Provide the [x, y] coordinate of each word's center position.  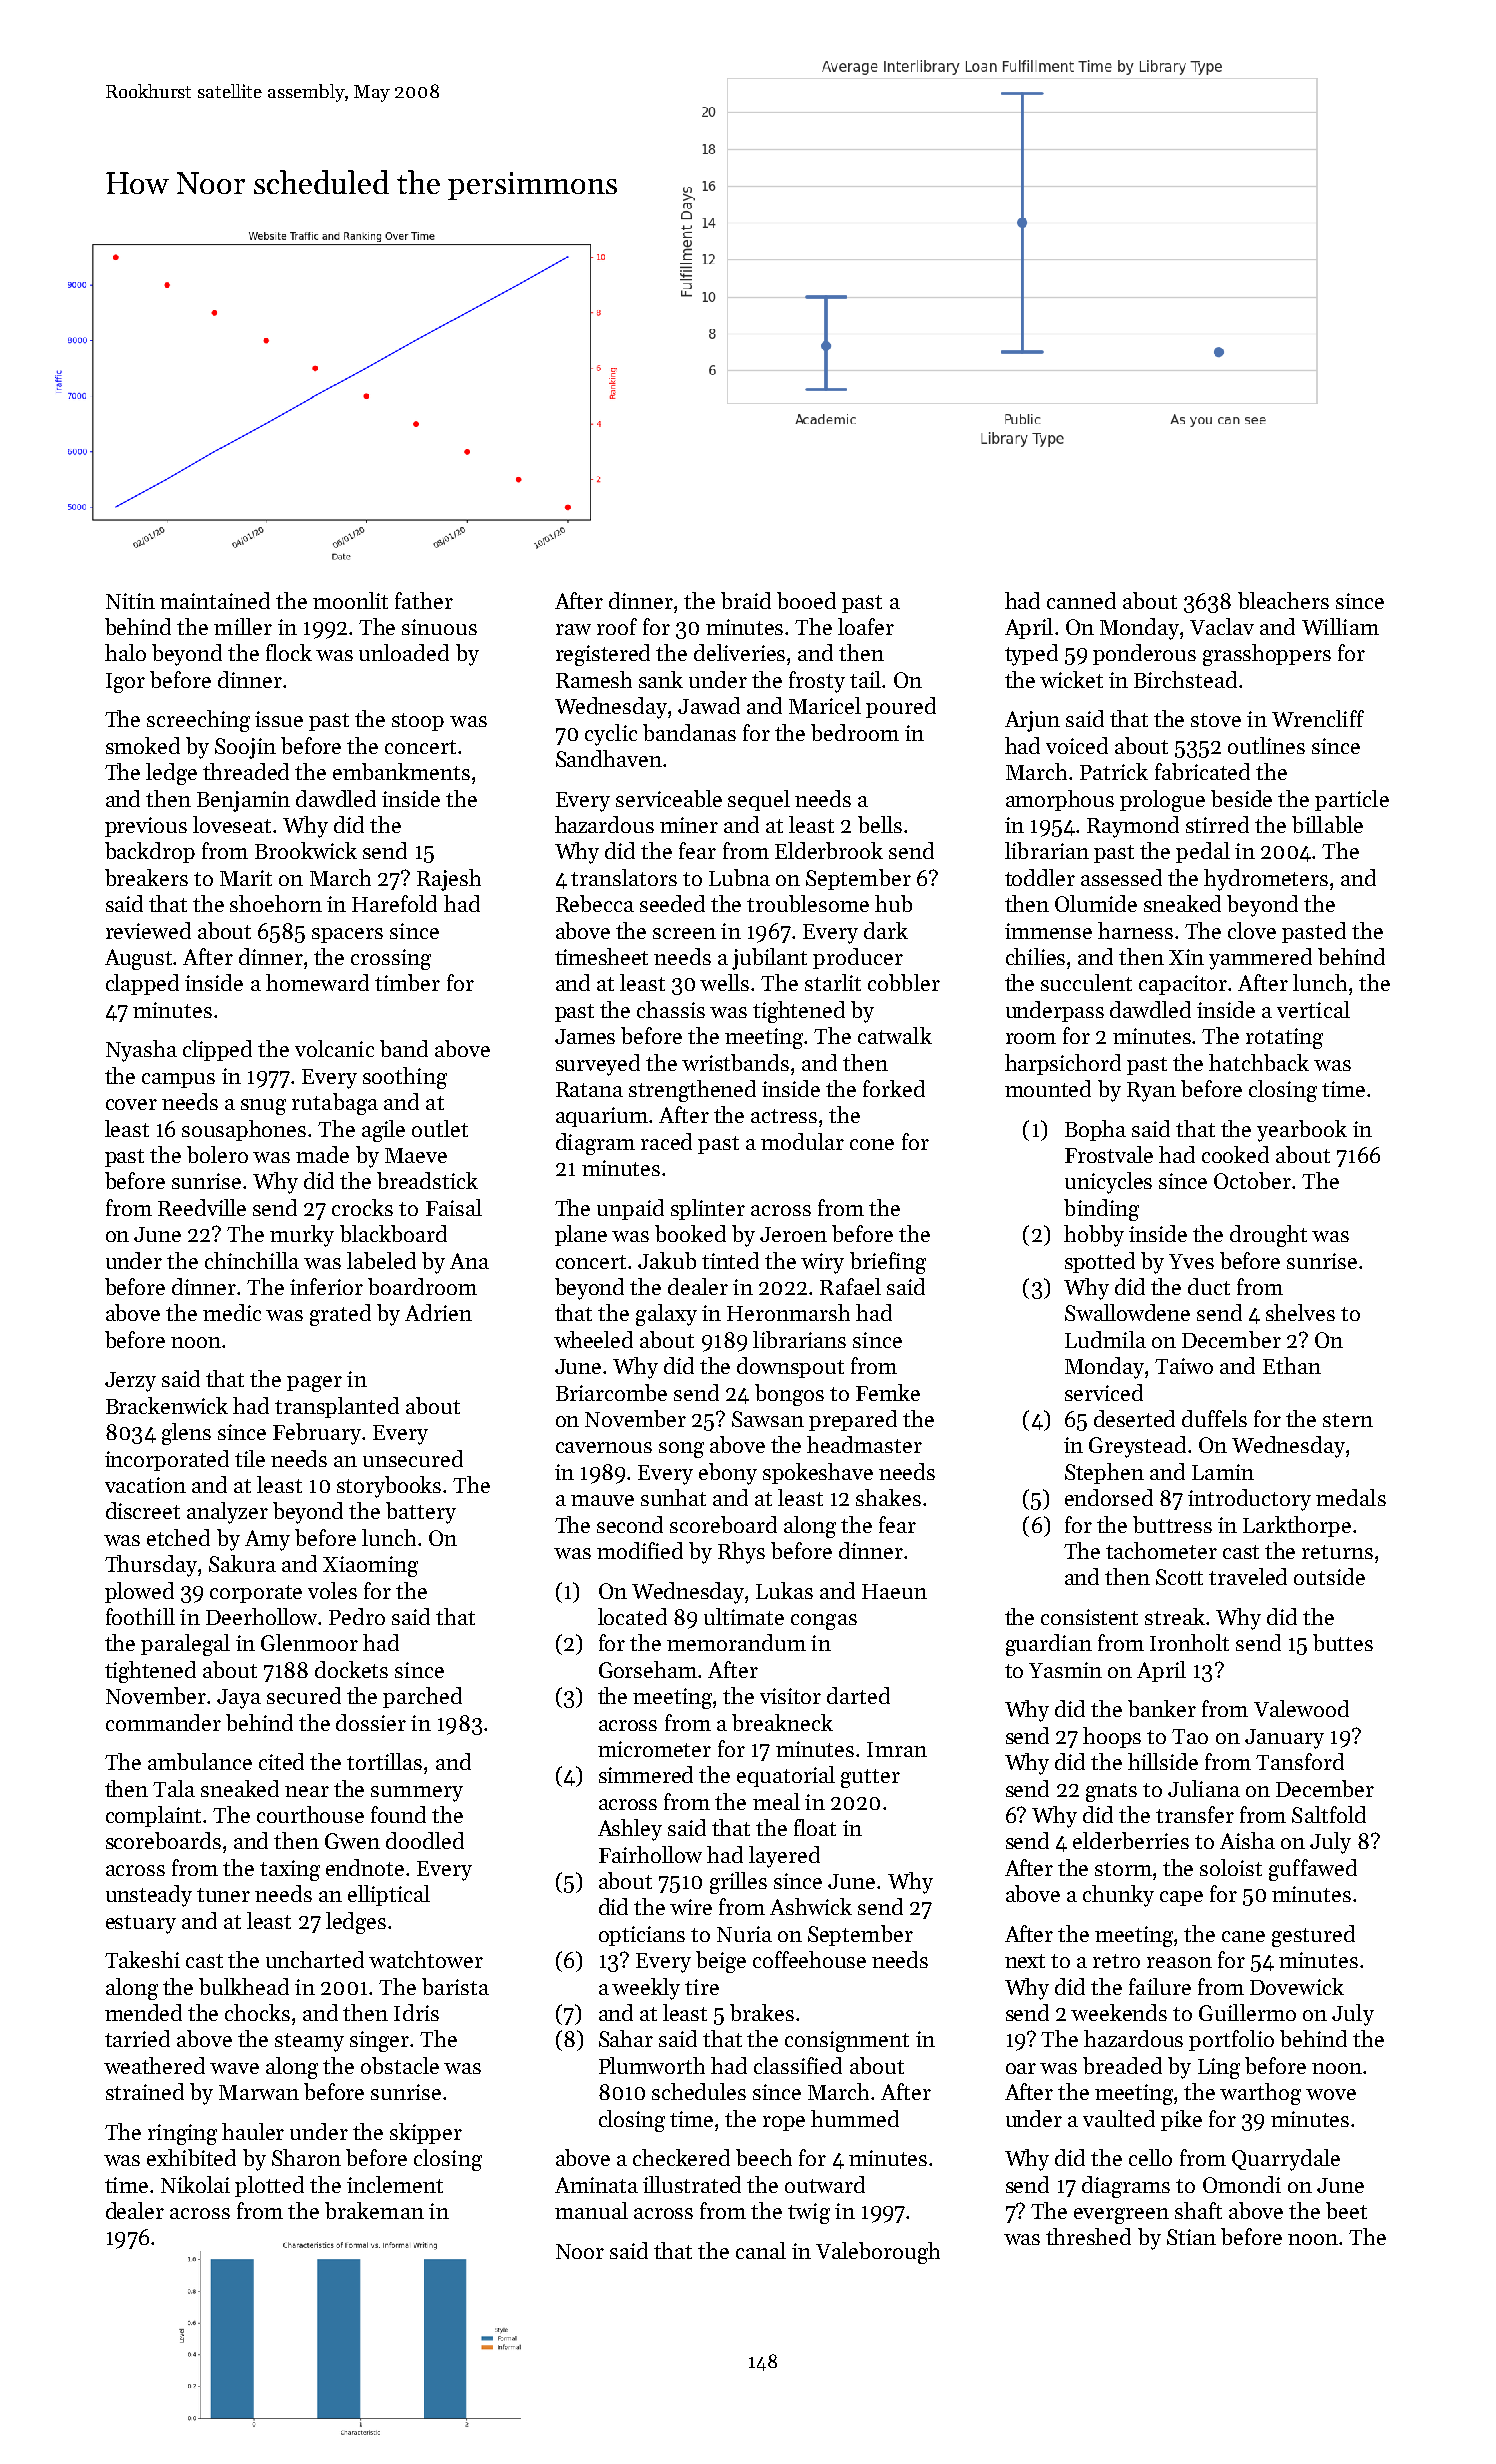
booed [806, 600]
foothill [140, 1616]
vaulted [1119, 2118]
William [1340, 626]
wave [234, 2068]
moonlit [350, 600]
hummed [855, 2118]
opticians [642, 1936]
